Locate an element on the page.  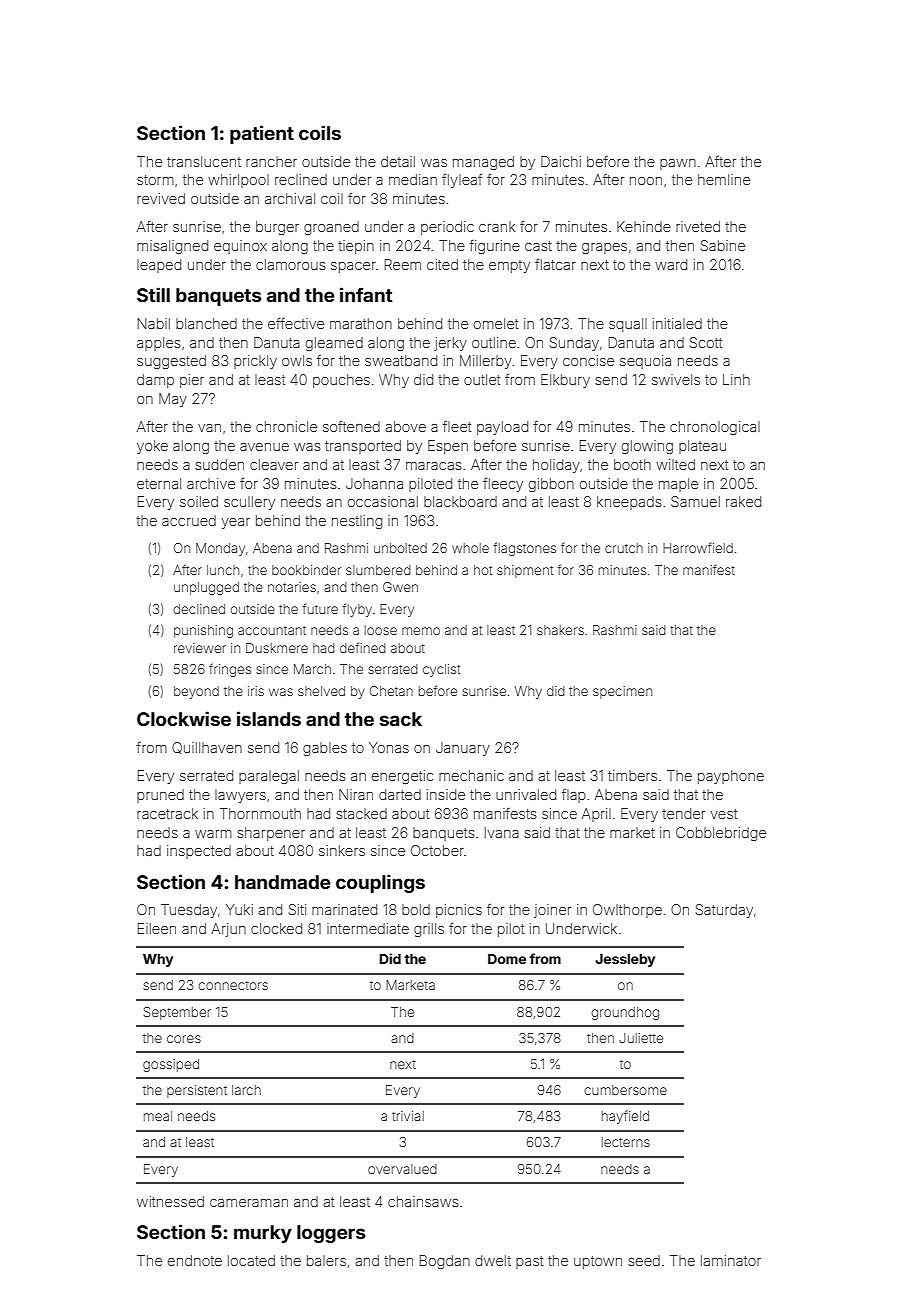
January is located at coordinates (463, 749).
